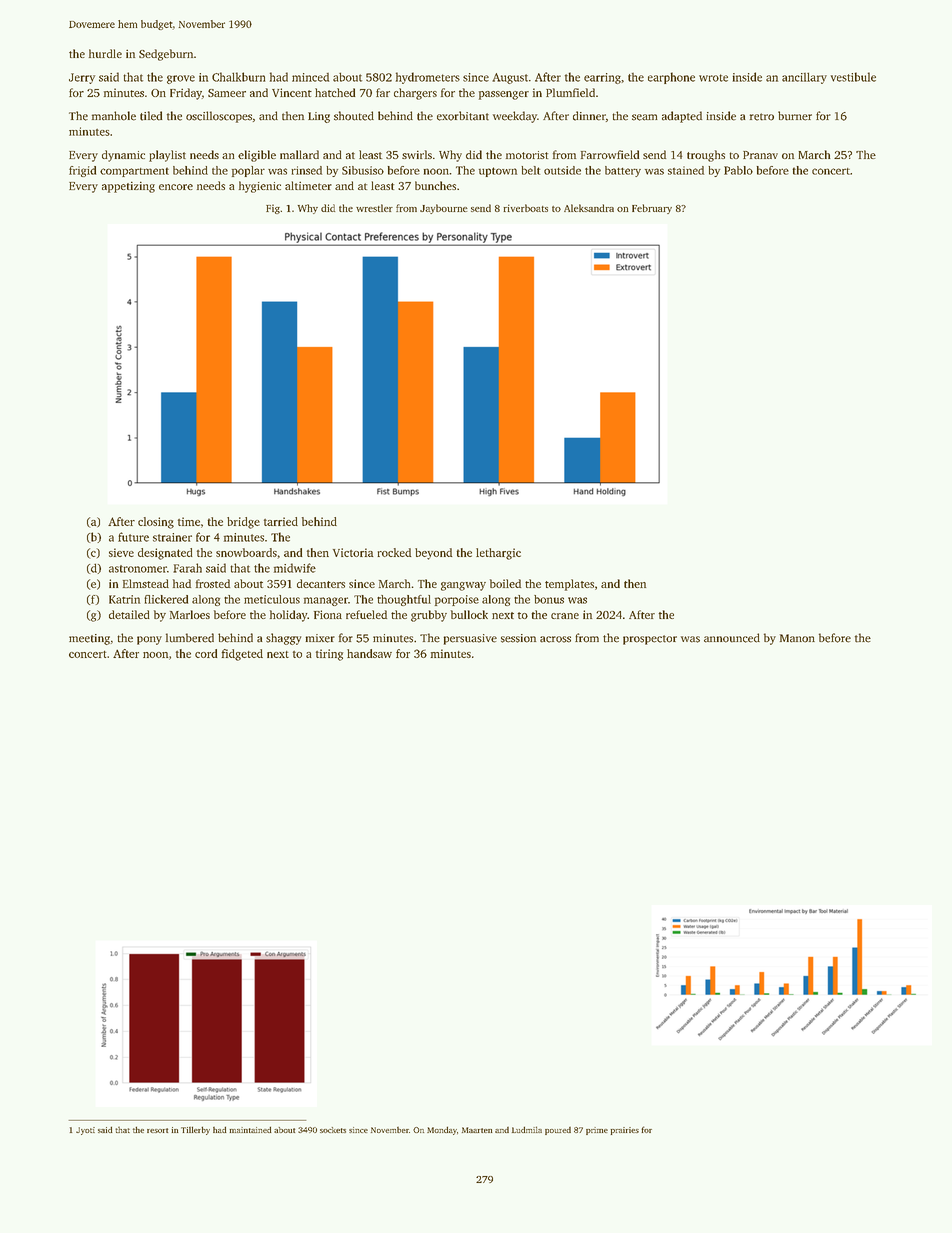 Image resolution: width=952 pixels, height=1233 pixels. I want to click on lumbered, so click(190, 638).
